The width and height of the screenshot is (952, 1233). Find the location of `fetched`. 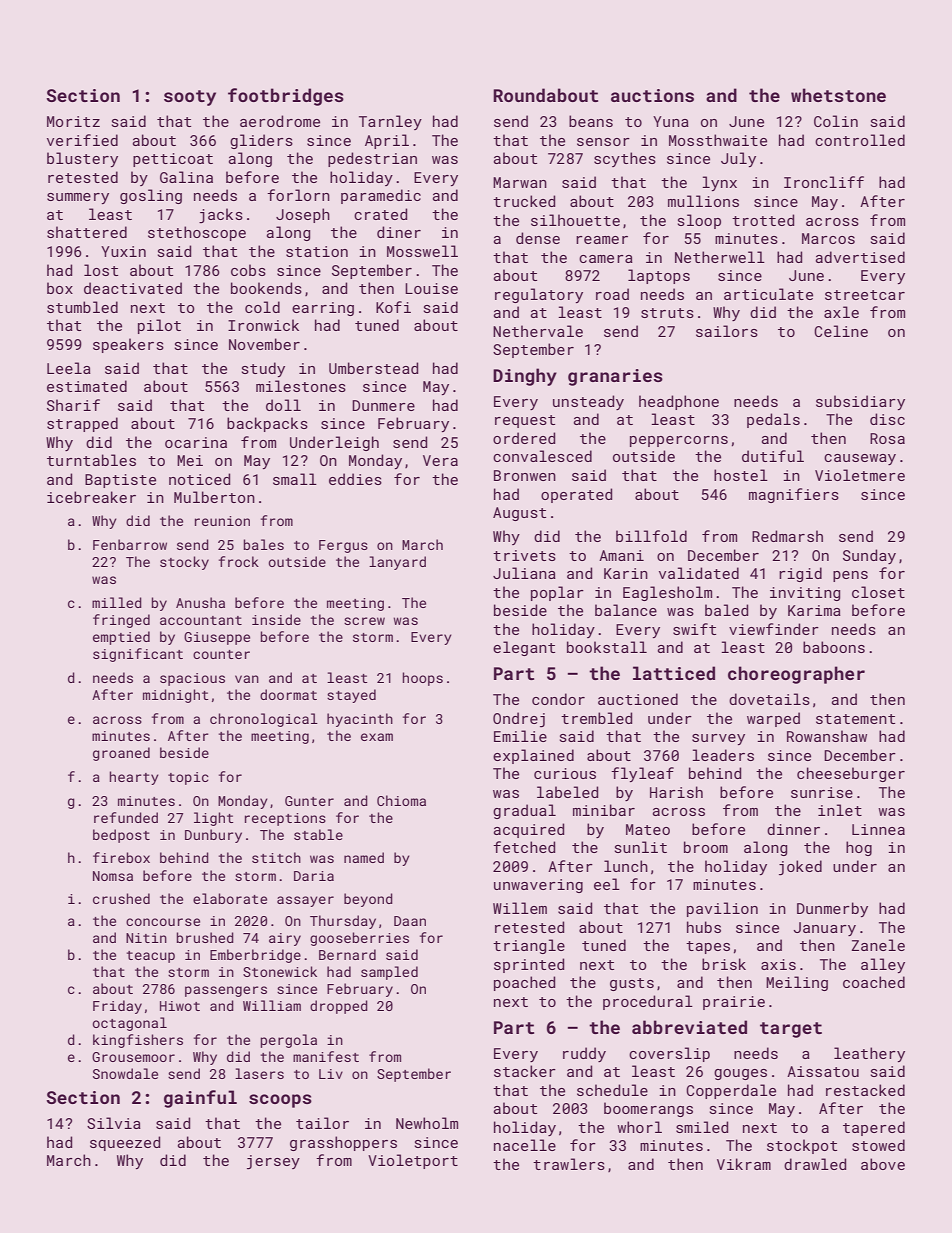

fetched is located at coordinates (524, 847).
